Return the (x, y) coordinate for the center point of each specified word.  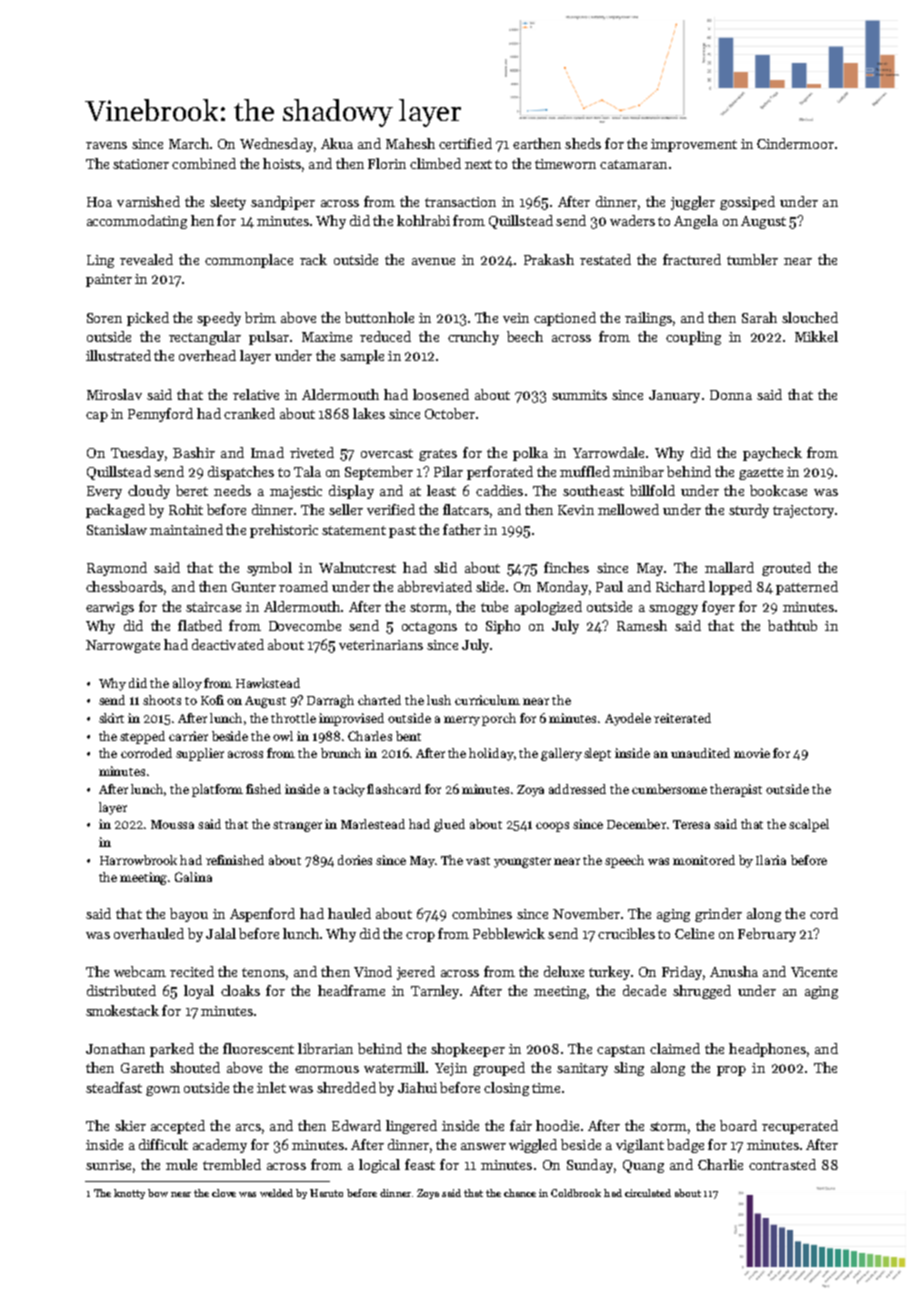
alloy (187, 684)
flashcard (394, 789)
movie (752, 753)
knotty (129, 1194)
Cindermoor (795, 143)
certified (465, 143)
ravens (106, 145)
